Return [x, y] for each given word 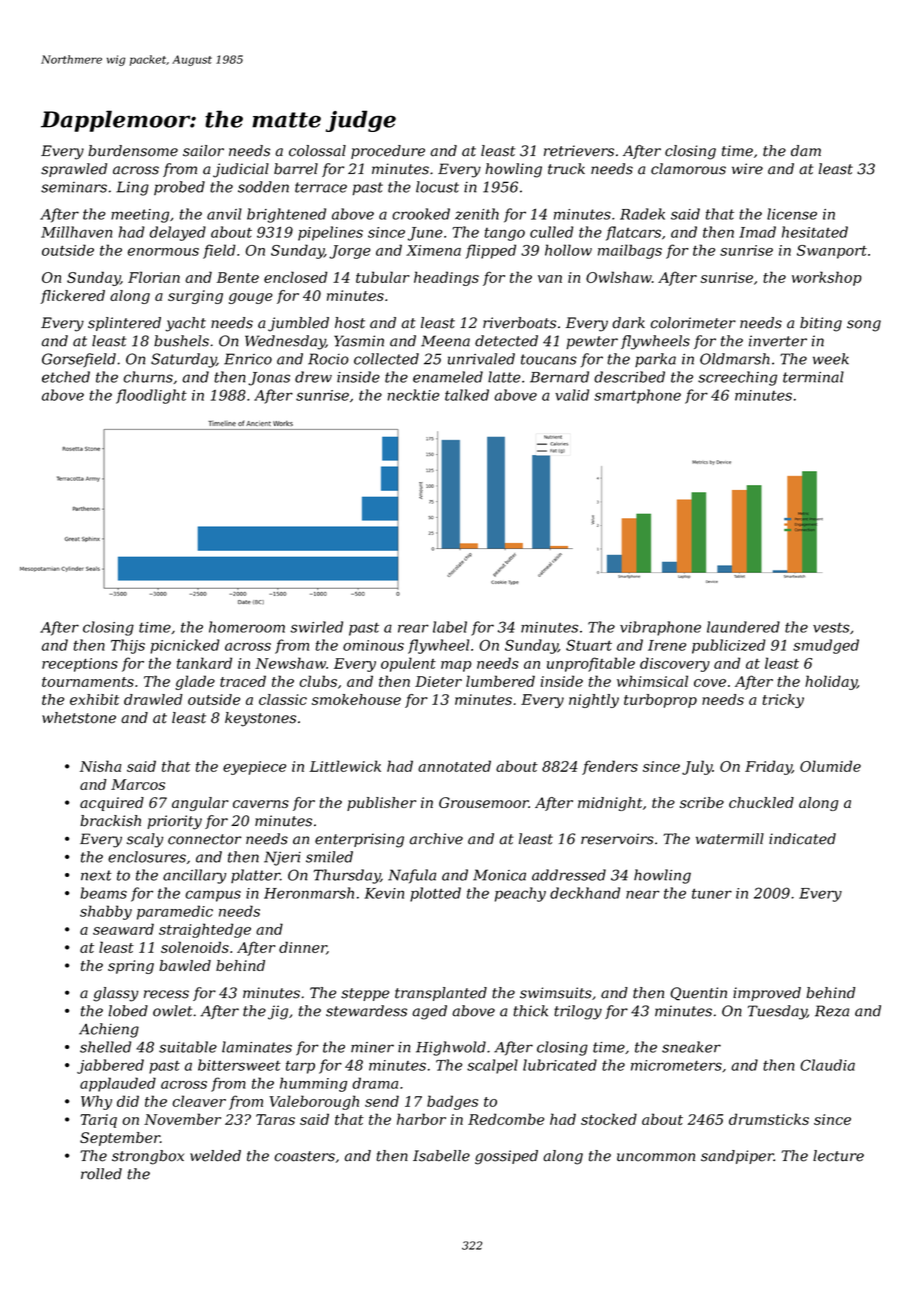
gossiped [506, 1157]
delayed [178, 233]
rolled [101, 1174]
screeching [737, 378]
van [550, 279]
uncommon [656, 1157]
